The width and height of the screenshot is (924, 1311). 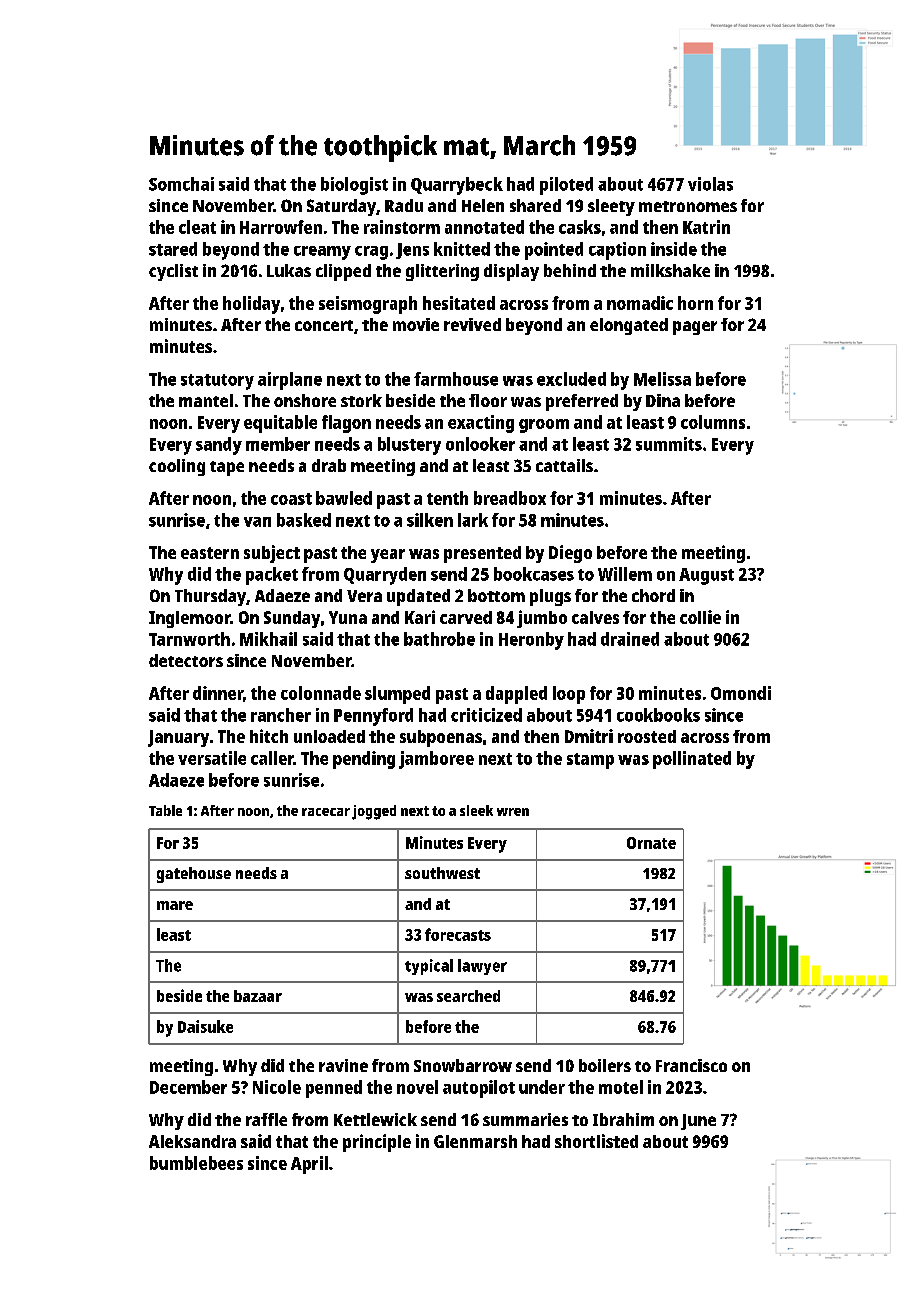 I want to click on biologist, so click(x=354, y=186).
